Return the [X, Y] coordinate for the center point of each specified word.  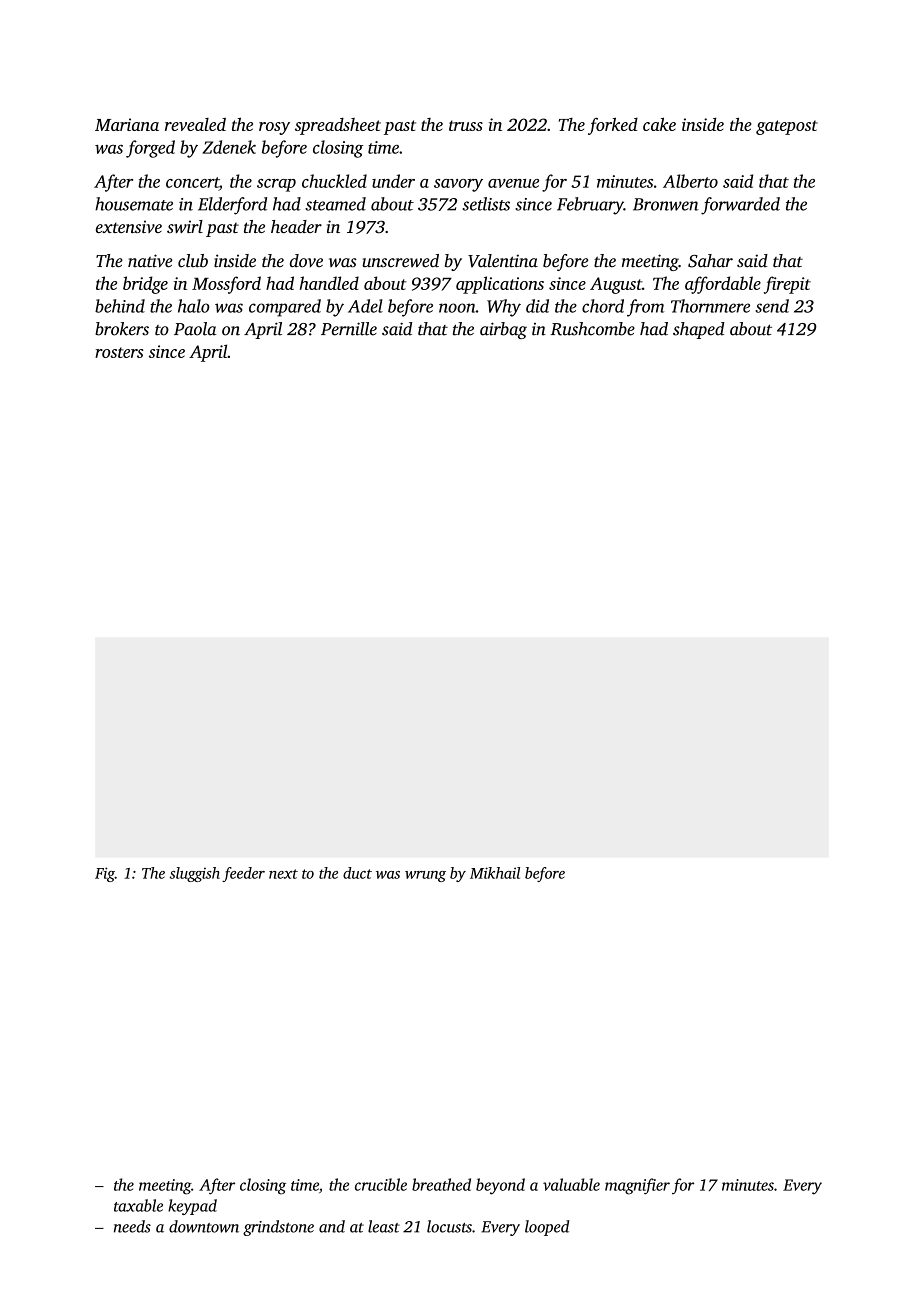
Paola [195, 329]
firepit [787, 285]
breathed [441, 1184]
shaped [699, 330]
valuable [571, 1184]
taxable [138, 1205]
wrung [425, 876]
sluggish [195, 874]
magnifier [637, 1186]
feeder [243, 874]
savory [458, 185]
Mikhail [495, 873]
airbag [503, 330]
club [193, 260]
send [772, 306]
